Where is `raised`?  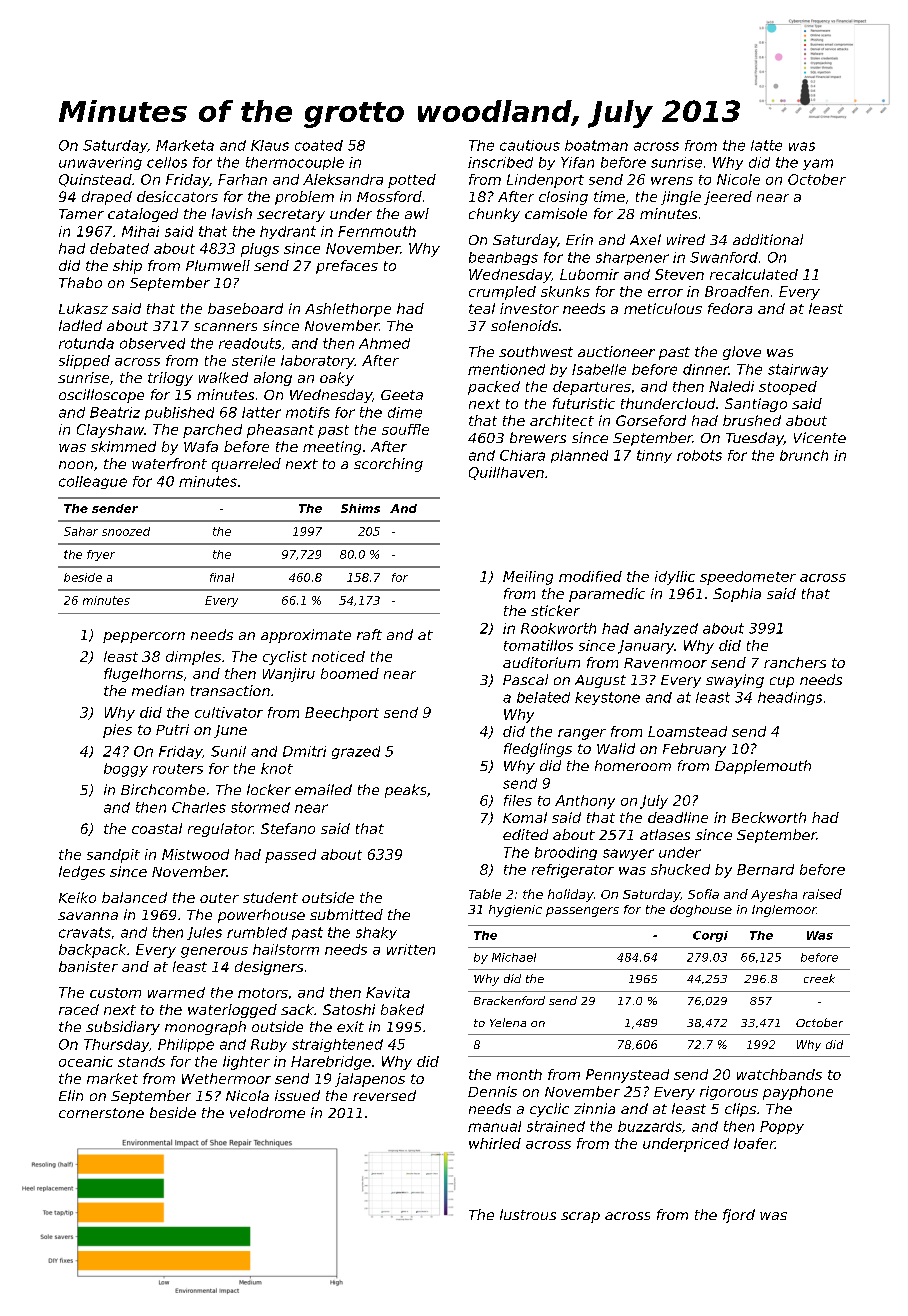
raised is located at coordinates (822, 894).
